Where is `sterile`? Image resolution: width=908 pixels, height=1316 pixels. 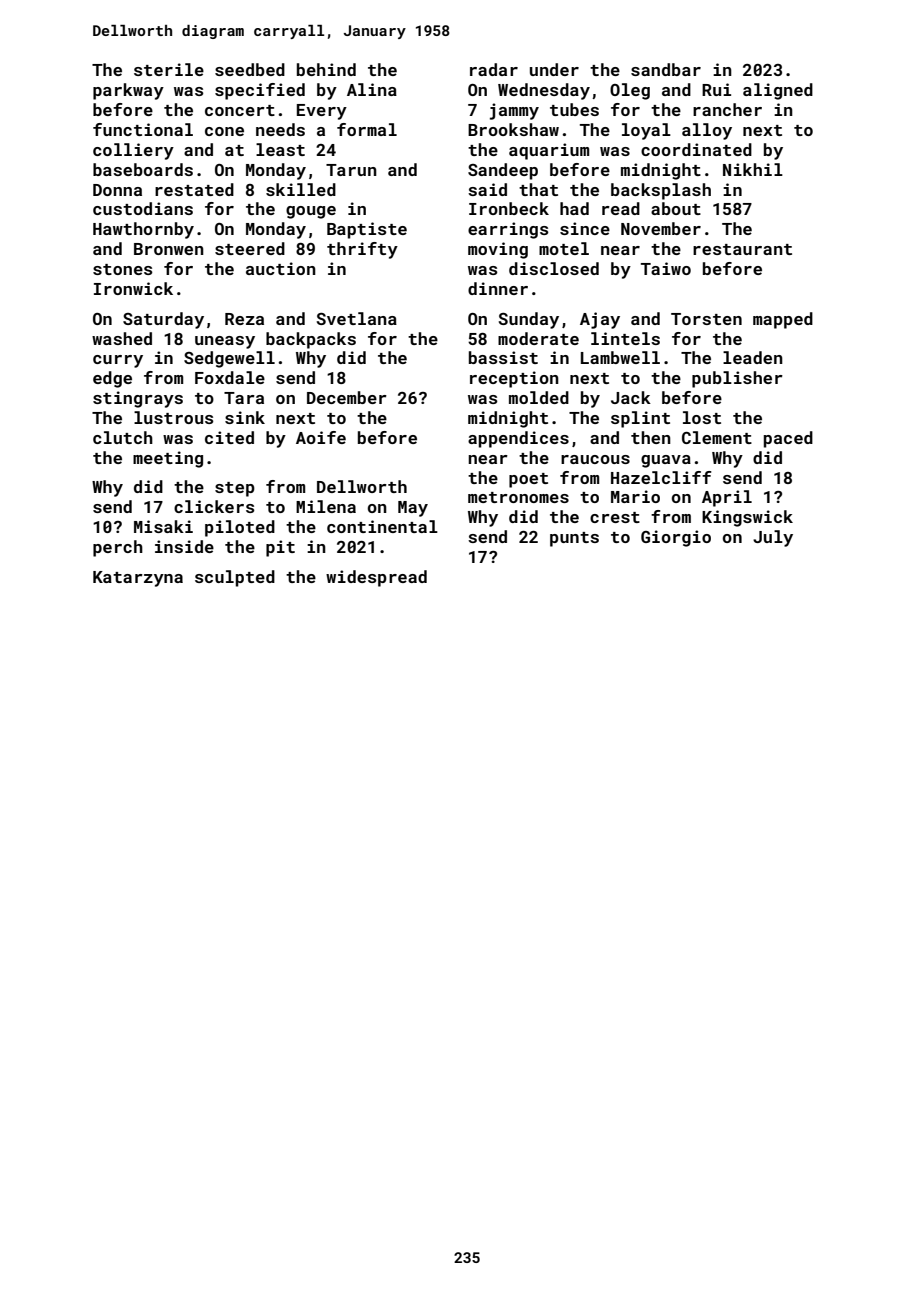
sterile is located at coordinates (169, 69).
